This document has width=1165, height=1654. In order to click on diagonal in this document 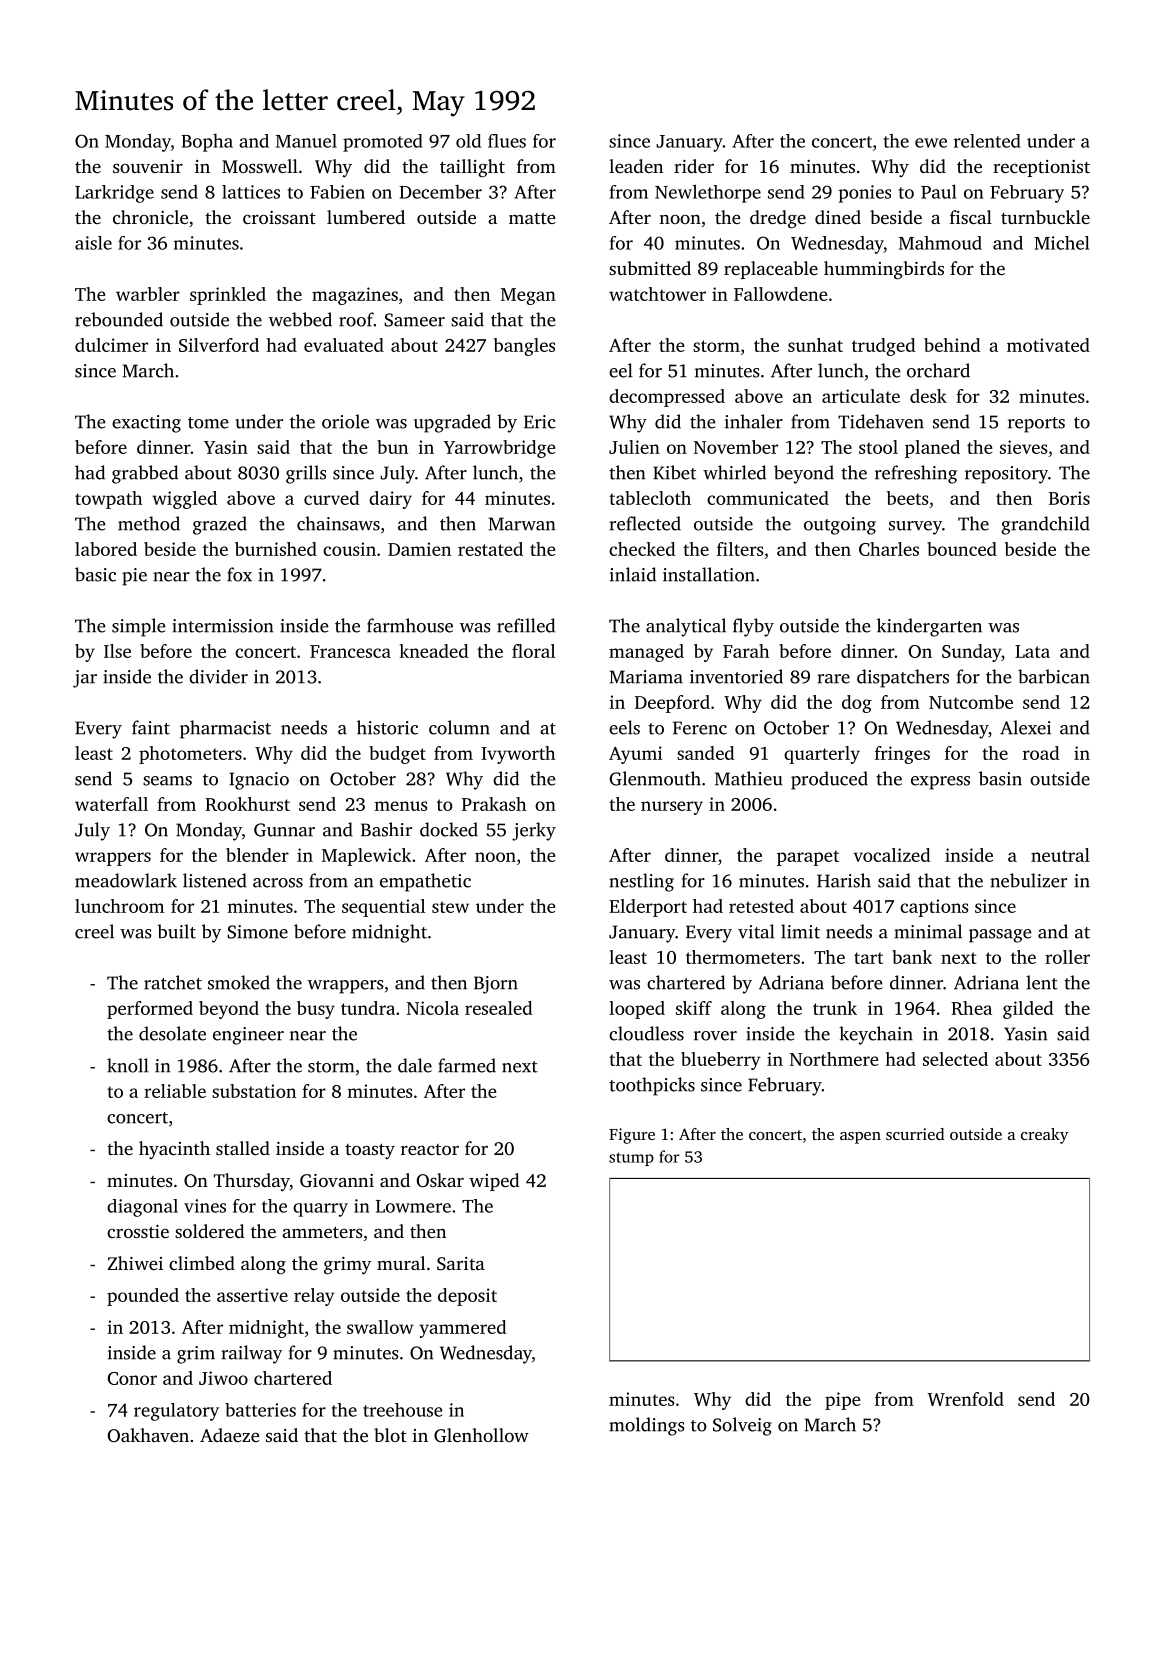, I will do `click(142, 1208)`.
